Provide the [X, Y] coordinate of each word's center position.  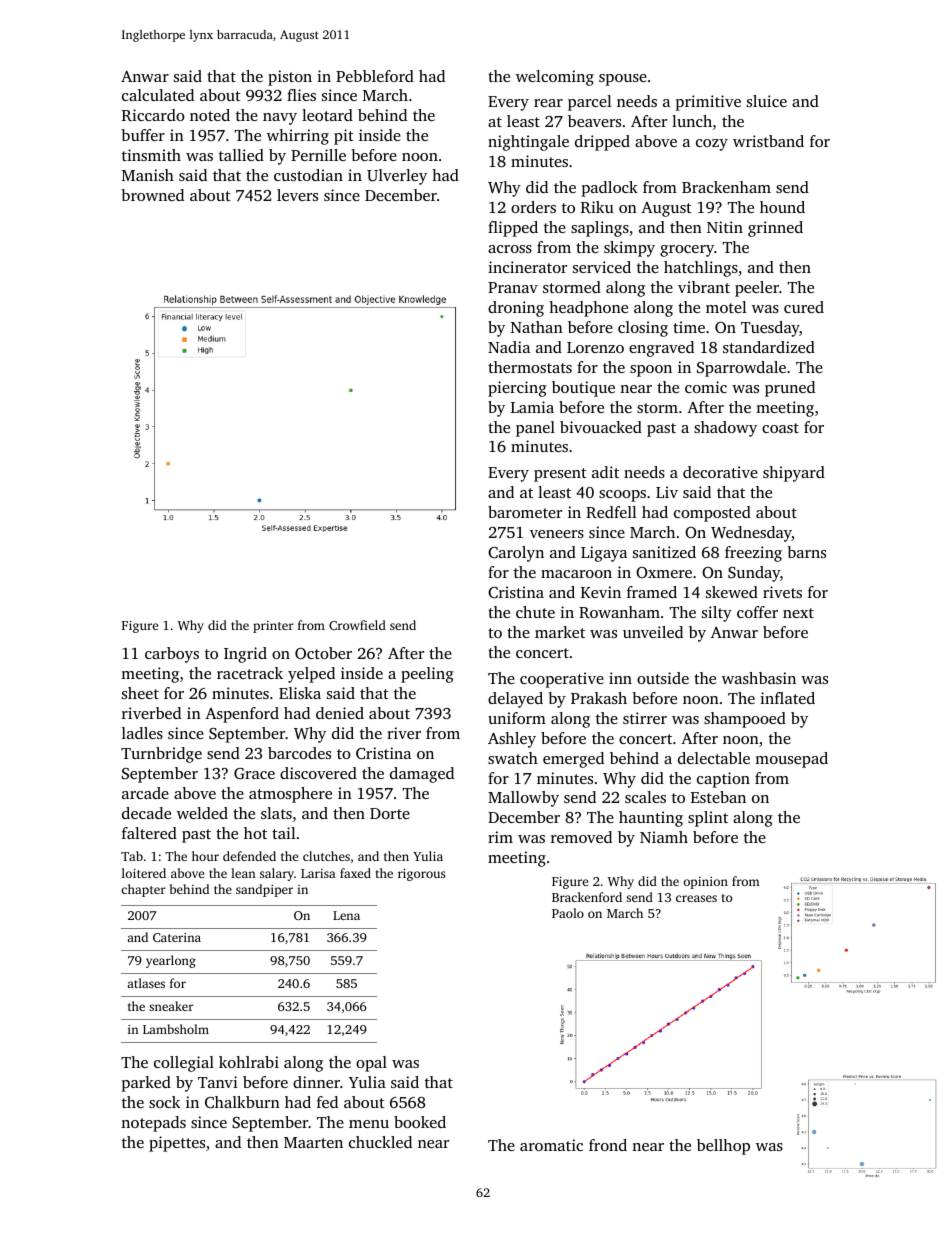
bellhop [723, 1147]
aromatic [551, 1145]
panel [535, 429]
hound [782, 207]
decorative [720, 472]
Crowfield [357, 625]
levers [297, 195]
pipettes [177, 1144]
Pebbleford [375, 76]
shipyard [794, 474]
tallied [241, 155]
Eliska [300, 693]
